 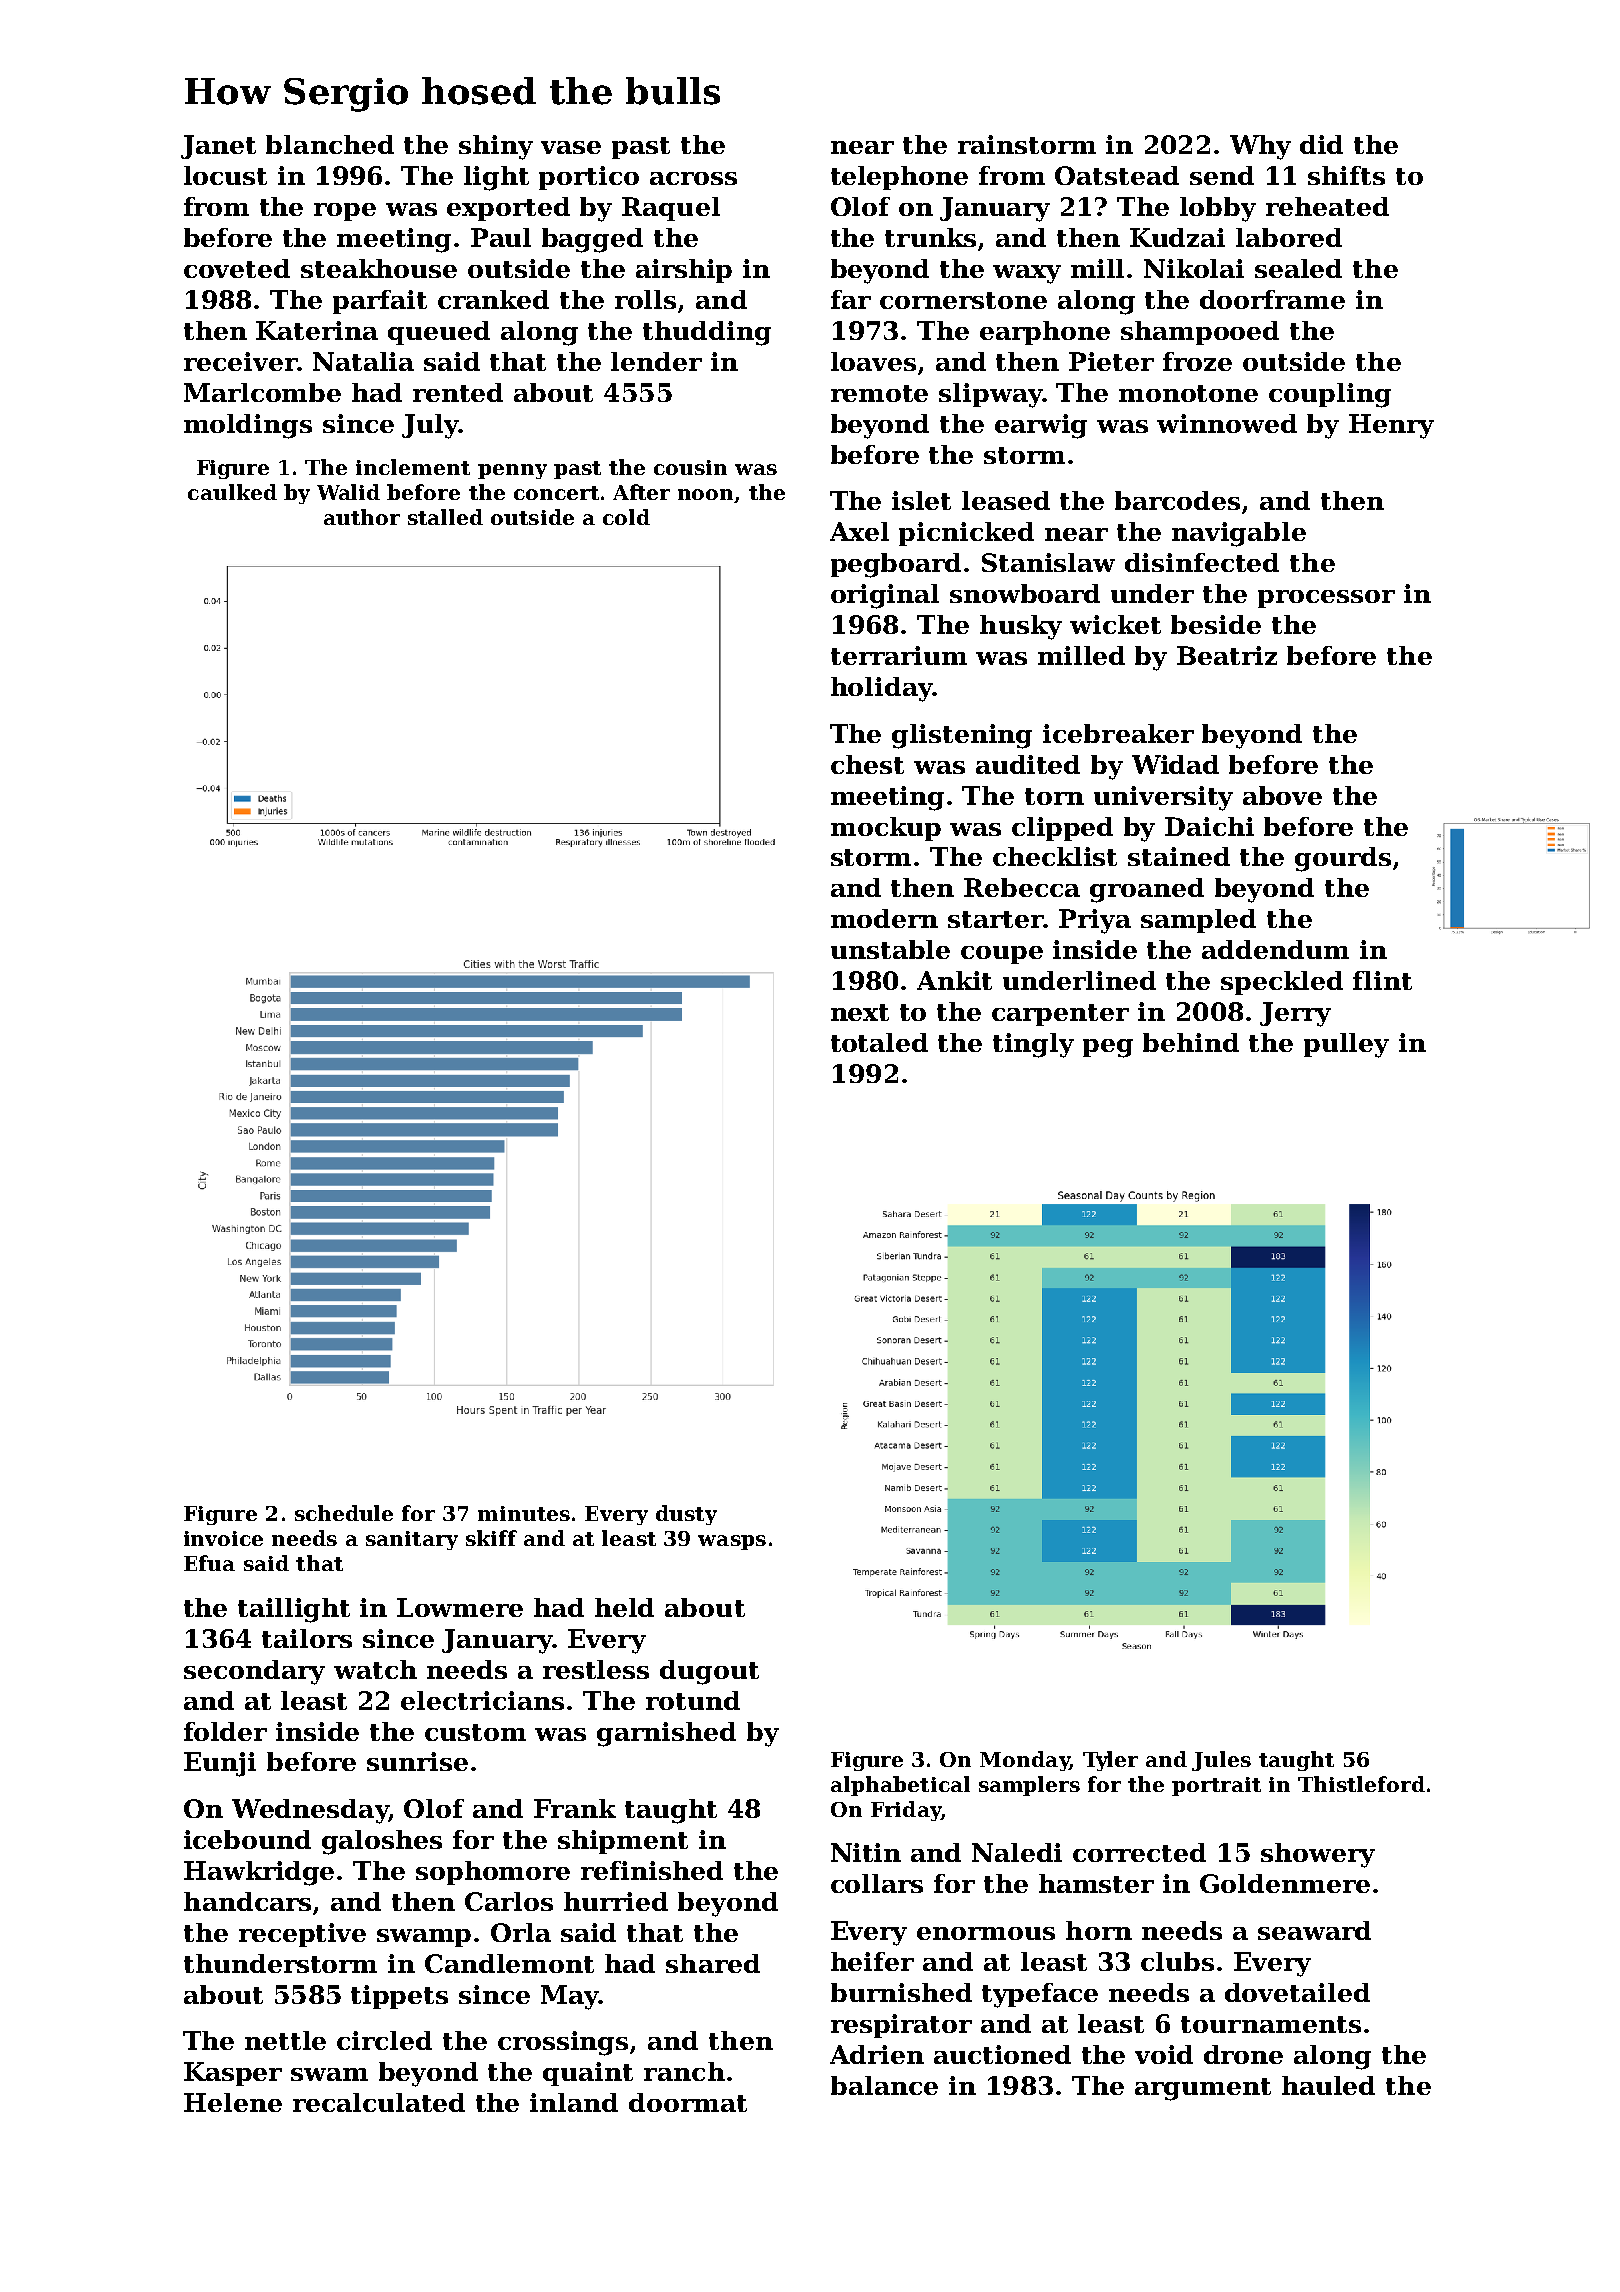 I want to click on Helene, so click(x=233, y=2102).
